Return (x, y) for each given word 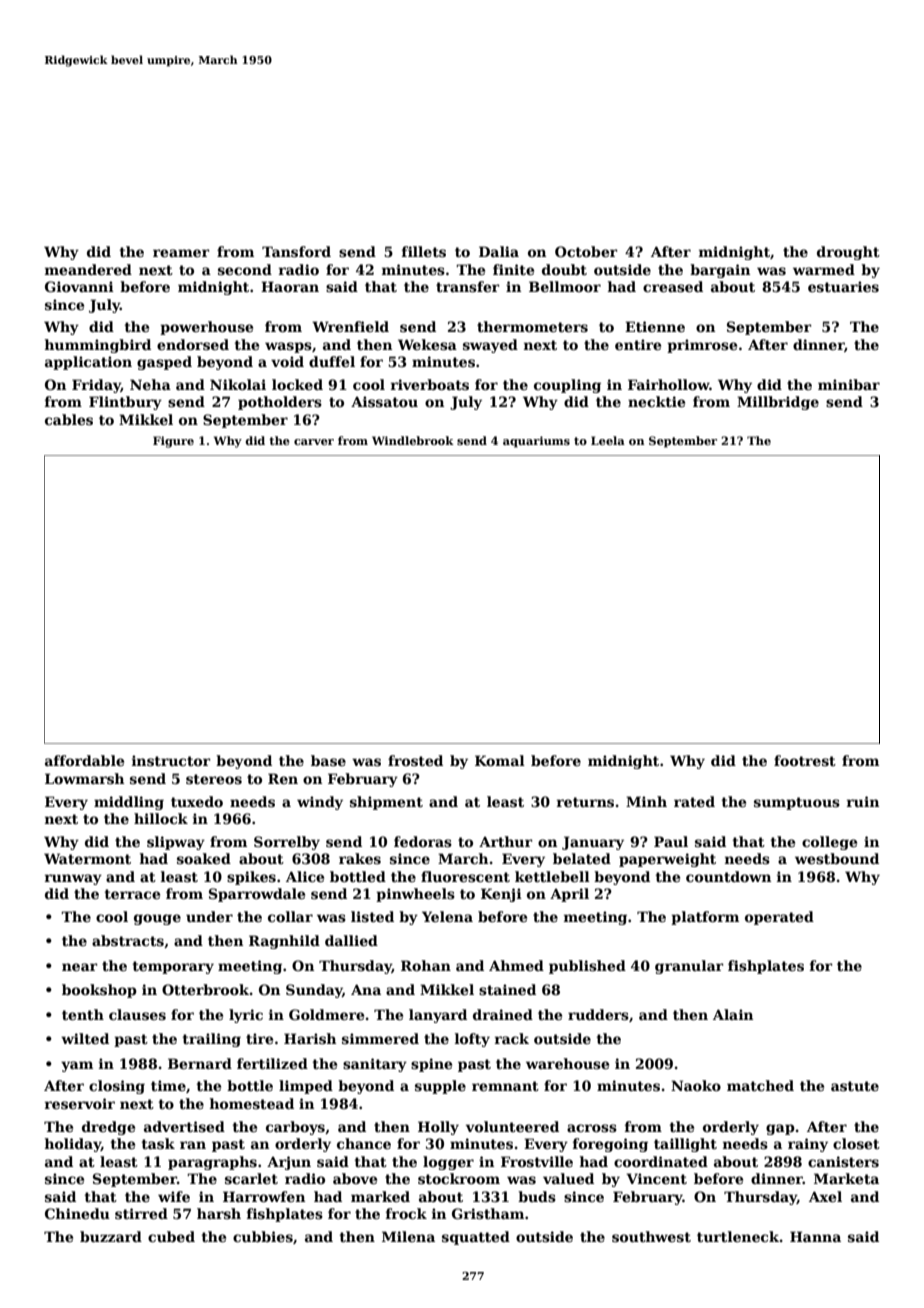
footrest (805, 760)
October (586, 251)
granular (689, 967)
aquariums (536, 442)
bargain (720, 271)
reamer (181, 253)
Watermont (87, 858)
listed (372, 916)
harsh (219, 1213)
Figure (173, 442)
